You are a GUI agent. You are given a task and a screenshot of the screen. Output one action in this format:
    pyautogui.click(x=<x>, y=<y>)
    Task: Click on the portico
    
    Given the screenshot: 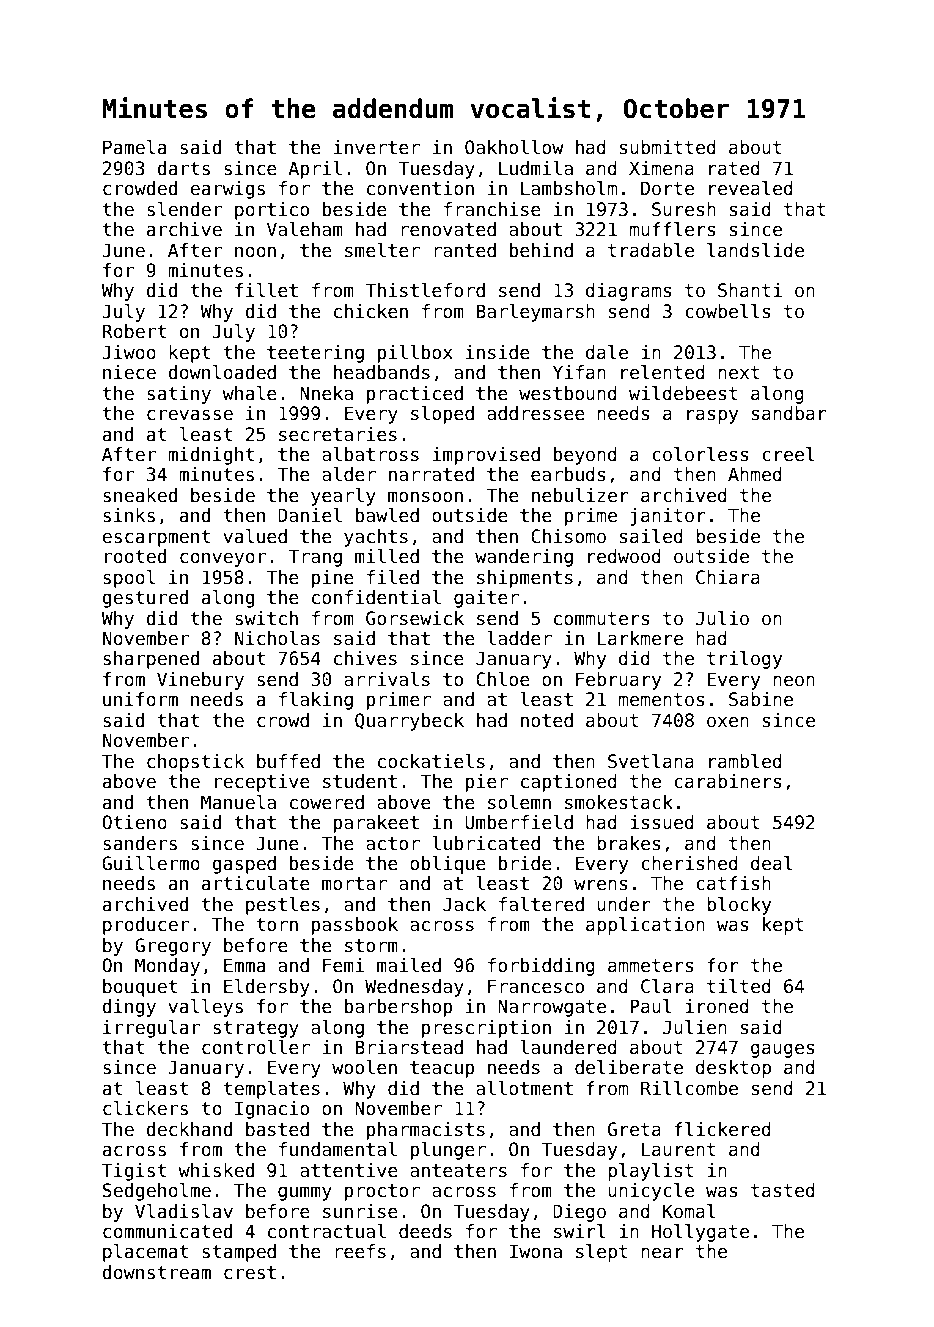 What is the action you would take?
    pyautogui.click(x=272, y=211)
